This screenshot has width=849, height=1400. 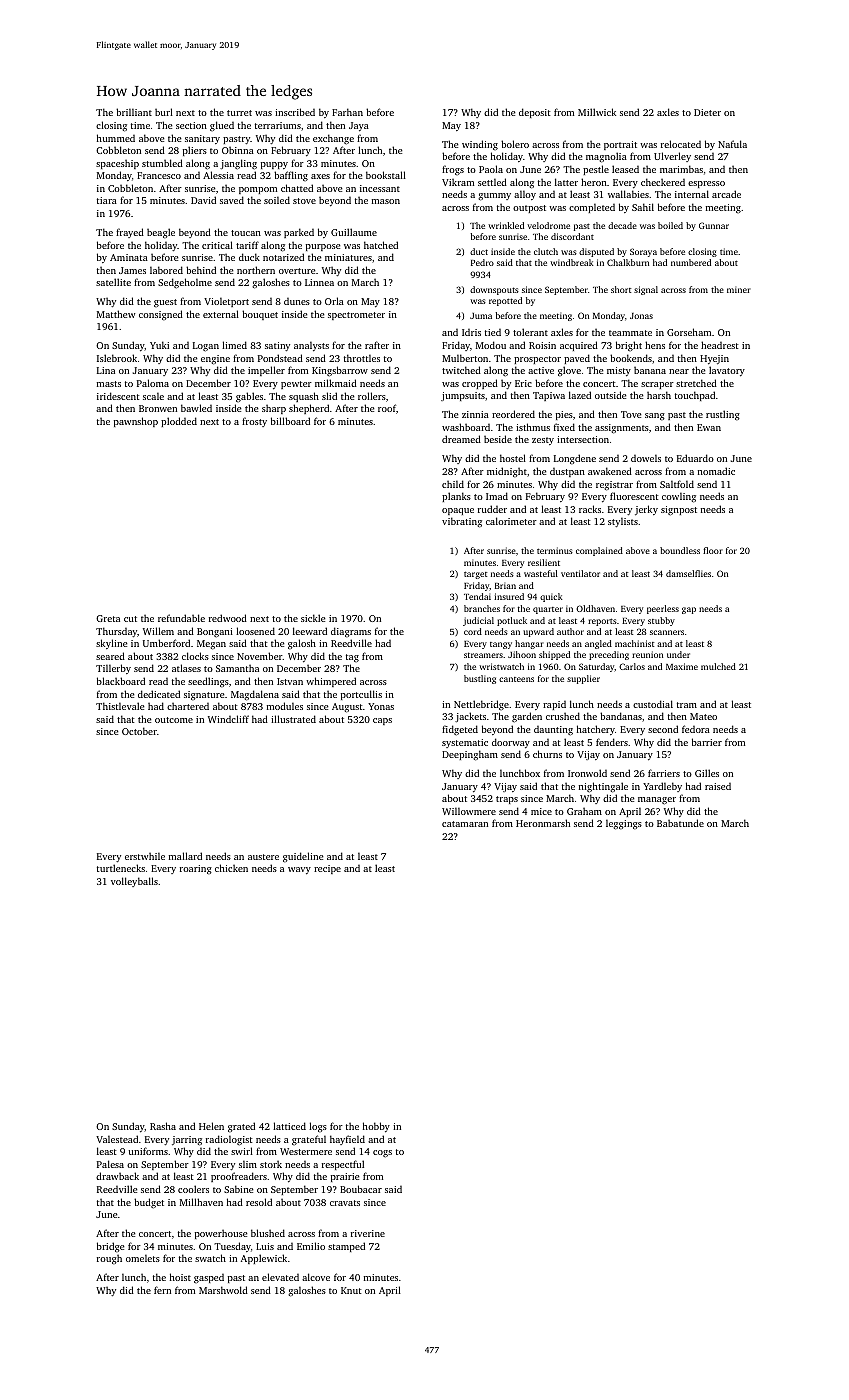 I want to click on rough, so click(x=109, y=1260).
